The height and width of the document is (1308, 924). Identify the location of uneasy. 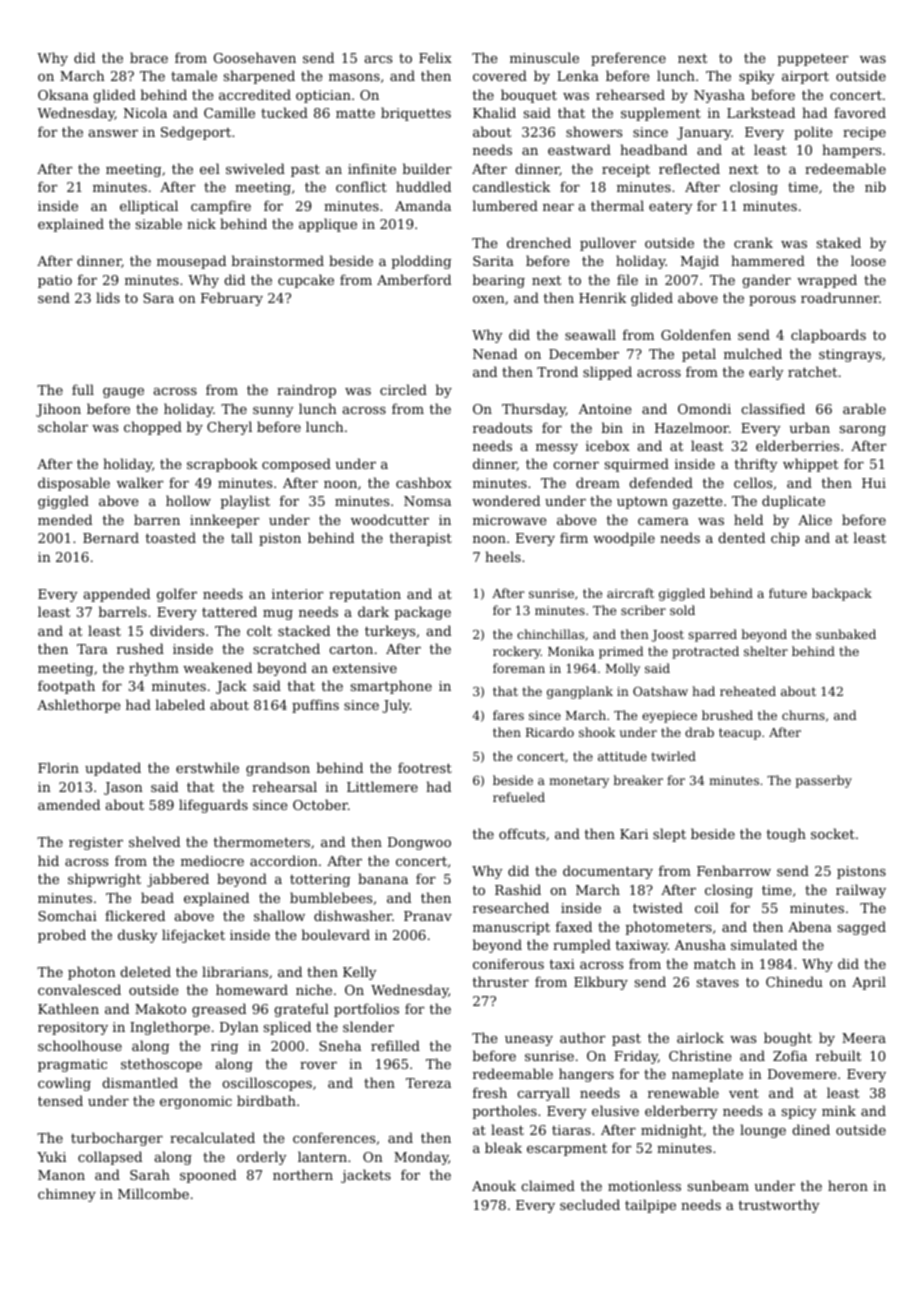
(529, 1041).
